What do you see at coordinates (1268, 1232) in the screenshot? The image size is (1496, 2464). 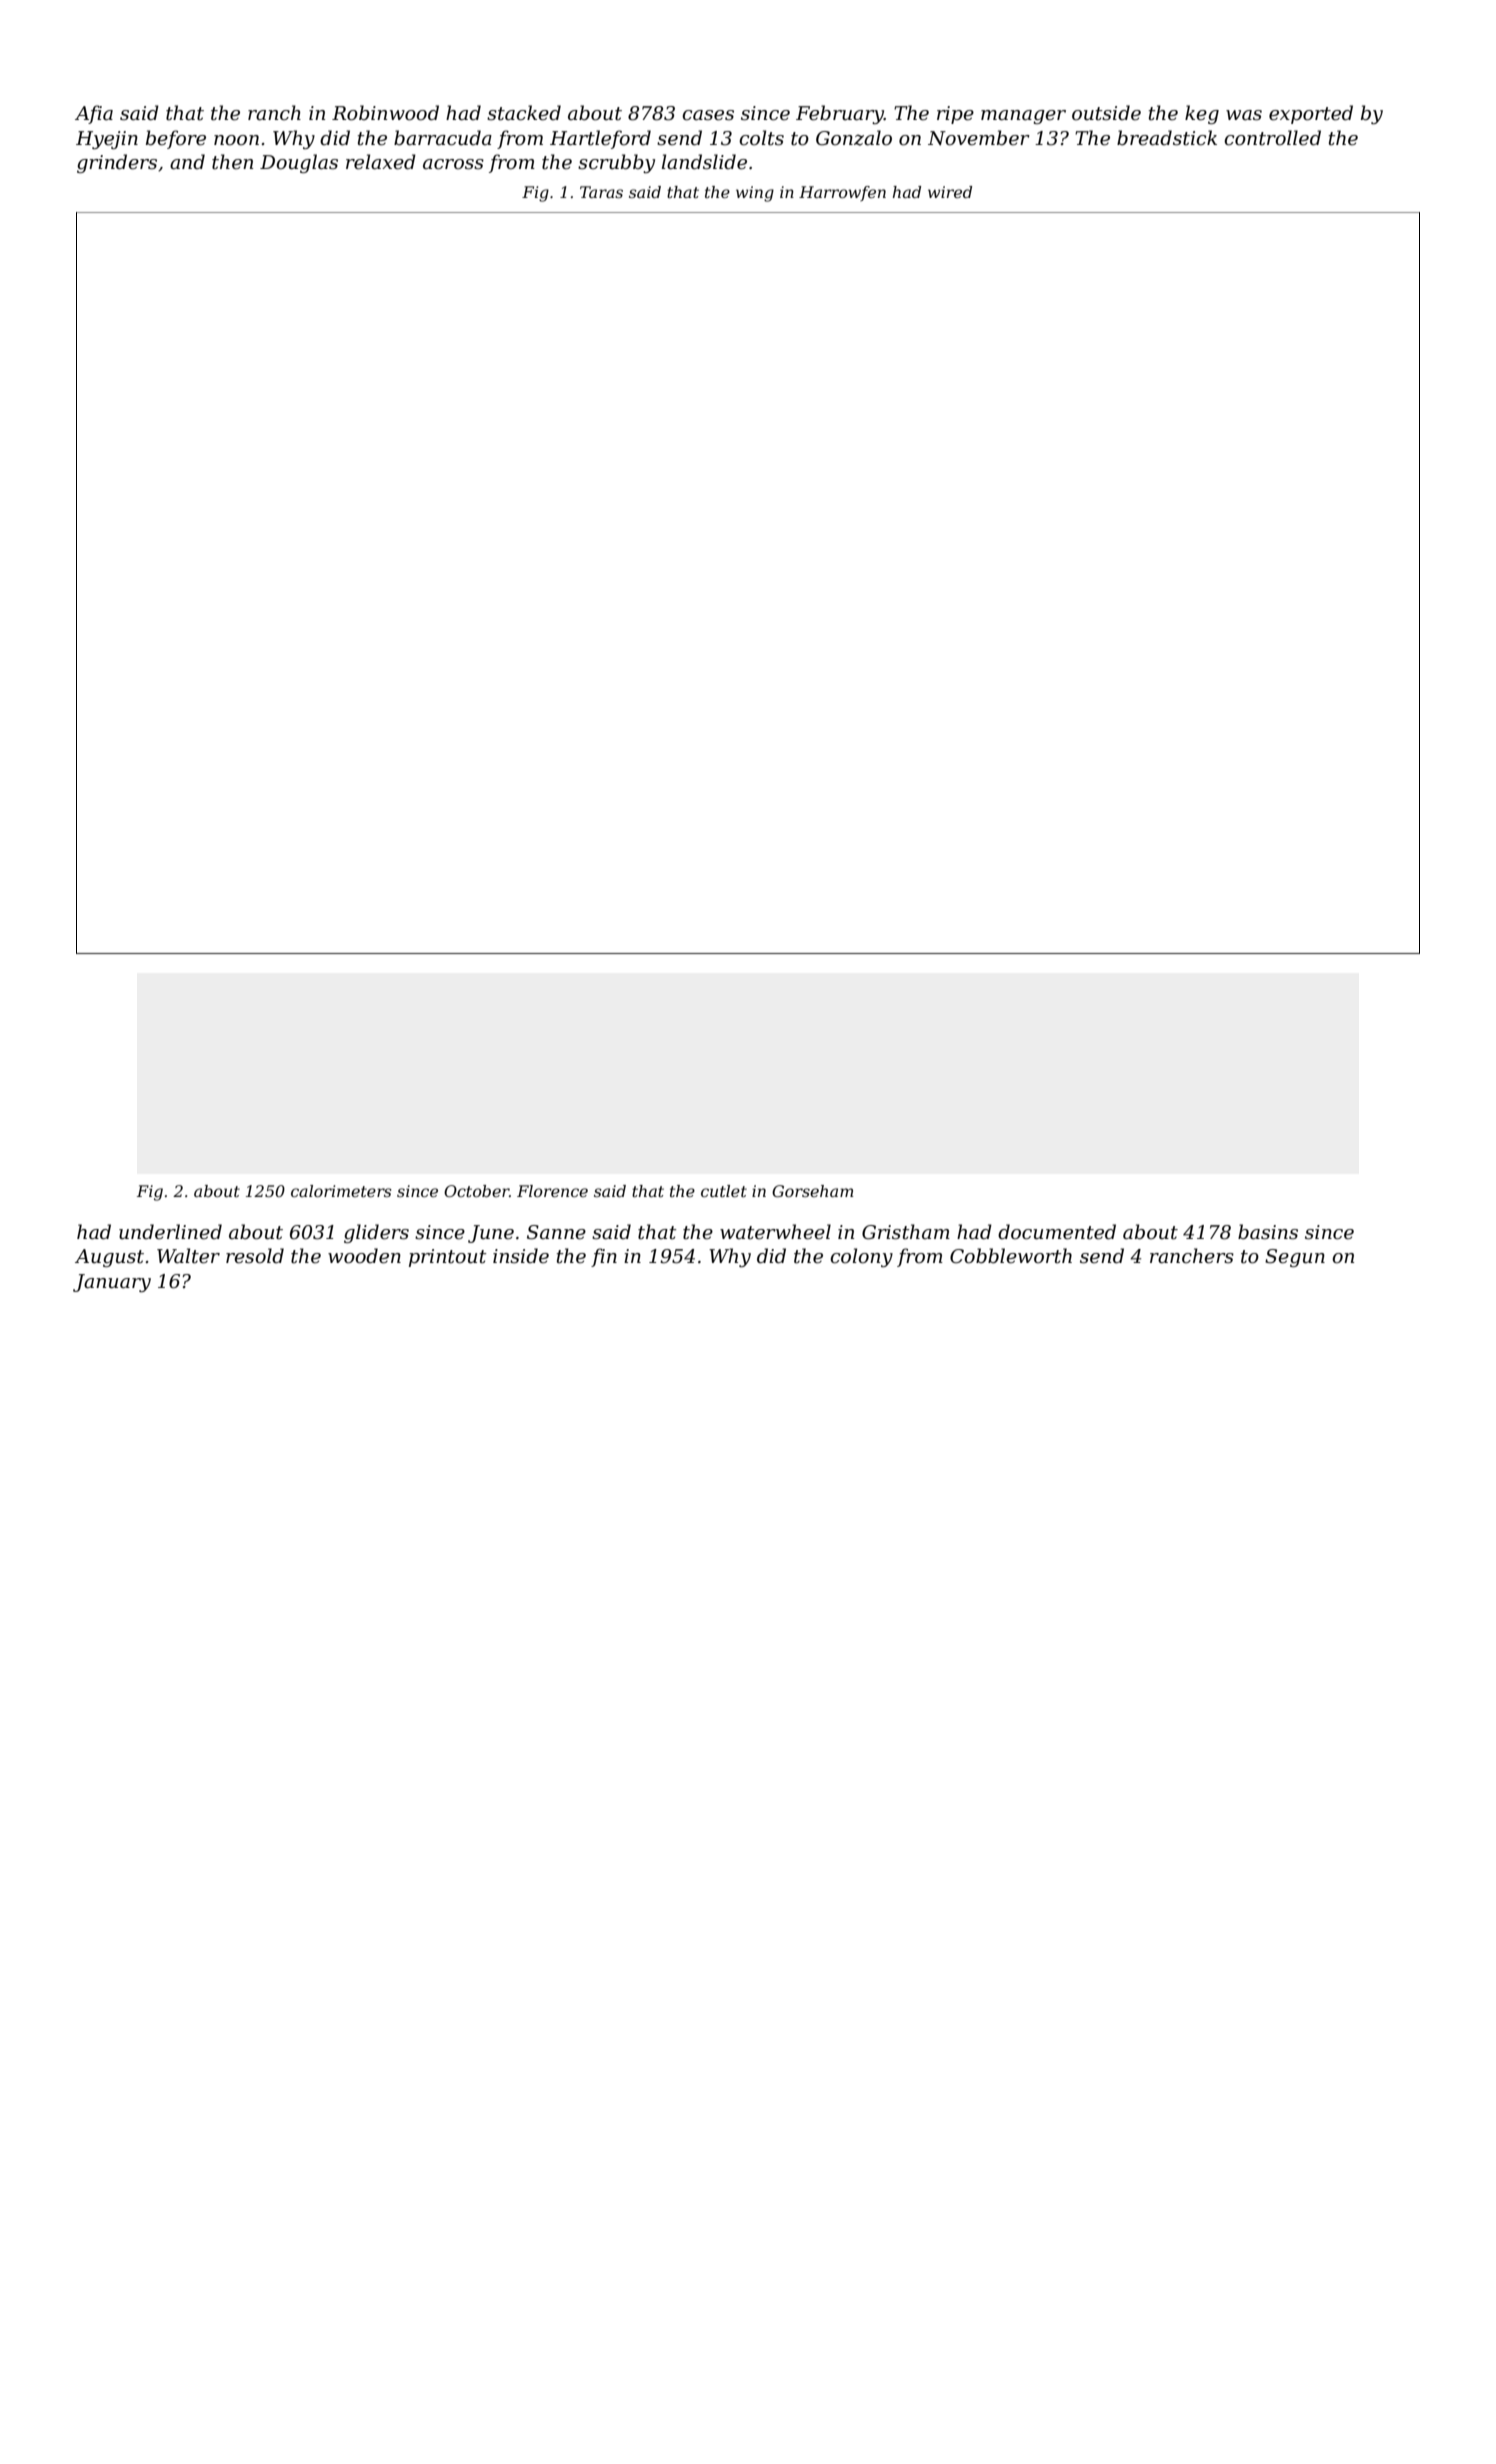 I see `basins` at bounding box center [1268, 1232].
